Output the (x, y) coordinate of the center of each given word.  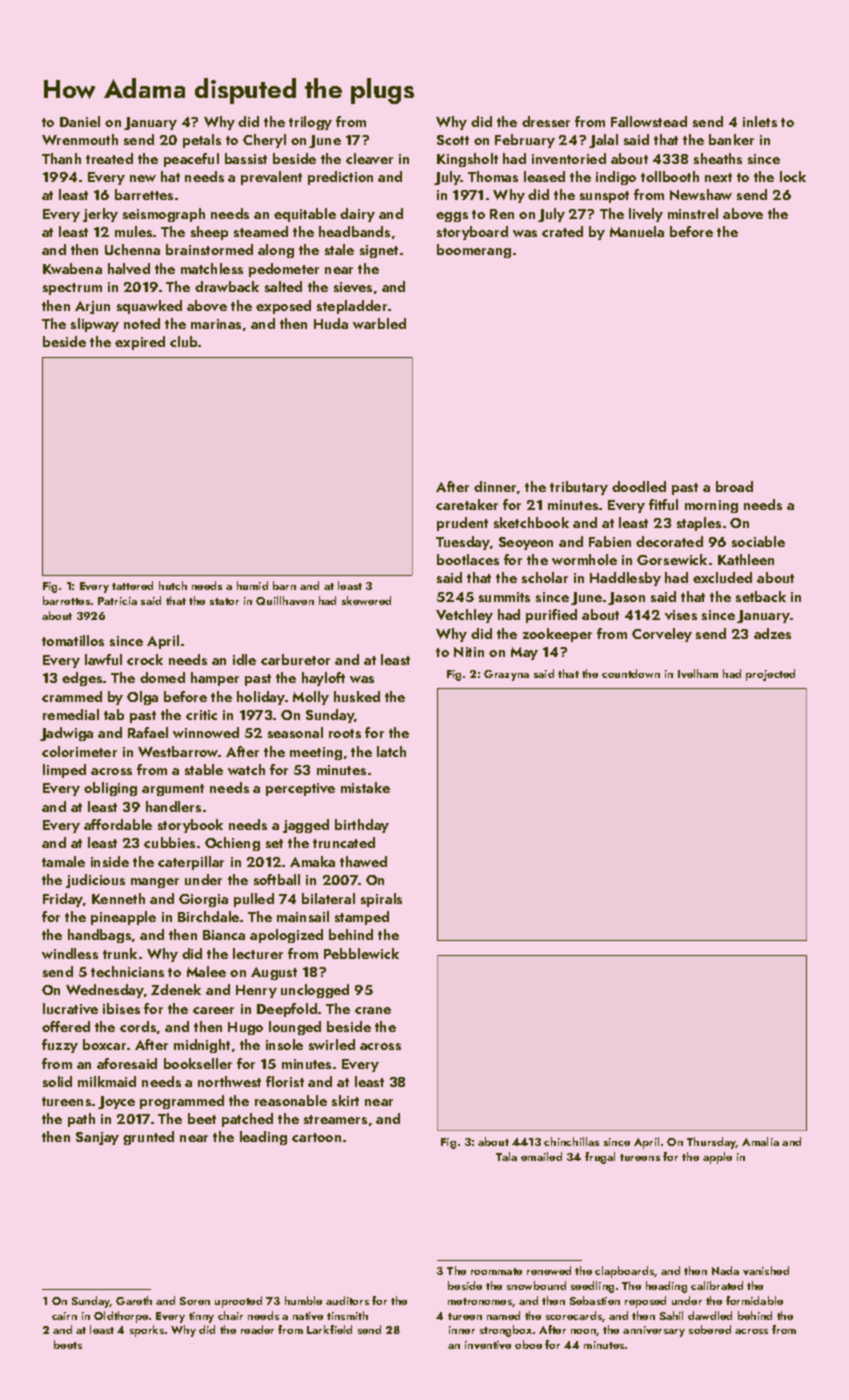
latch (391, 751)
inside (110, 861)
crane (373, 1010)
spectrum (72, 289)
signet (379, 251)
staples (699, 524)
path (81, 1120)
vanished (766, 1270)
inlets (760, 121)
